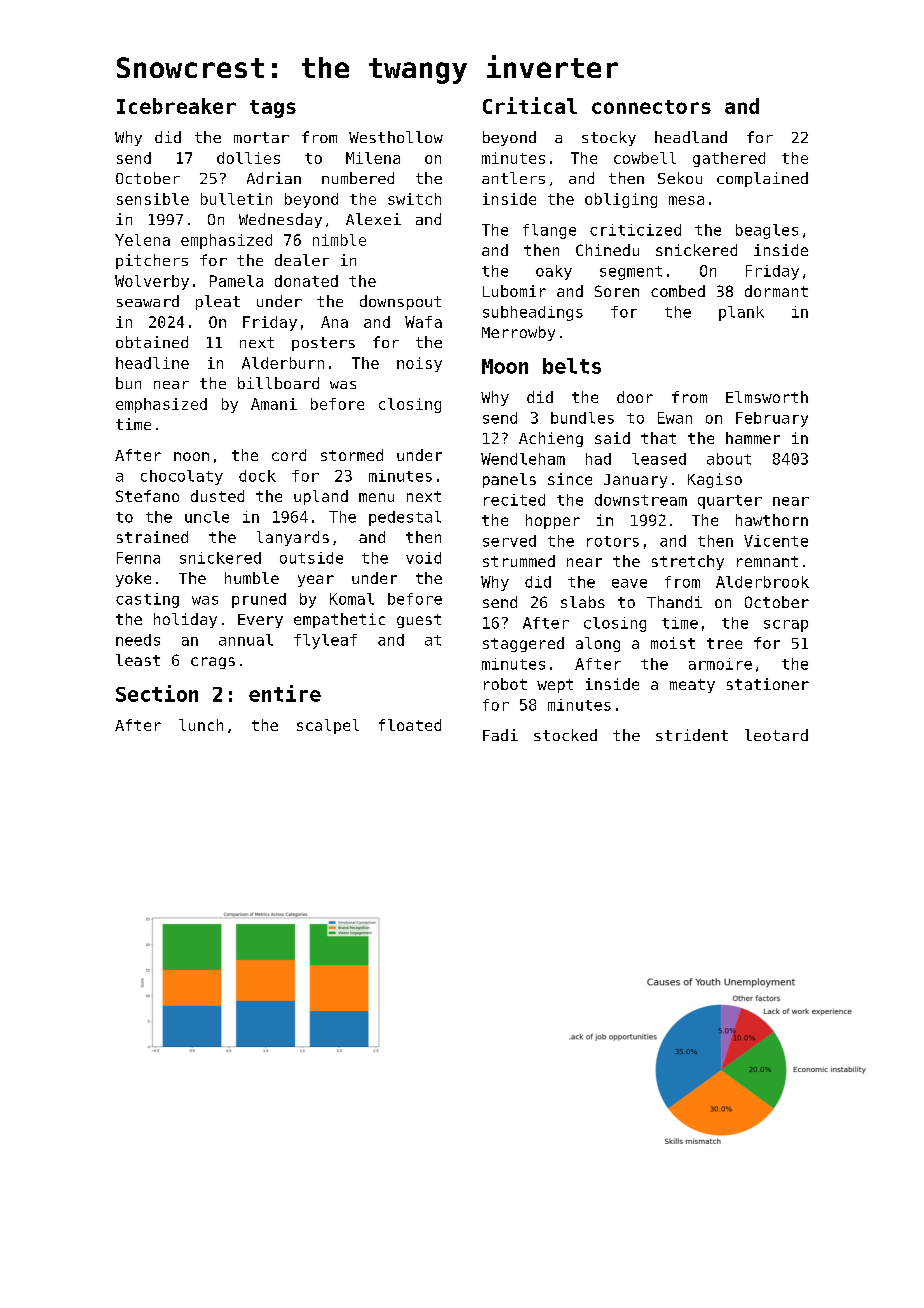  I want to click on Stefano, so click(147, 496).
